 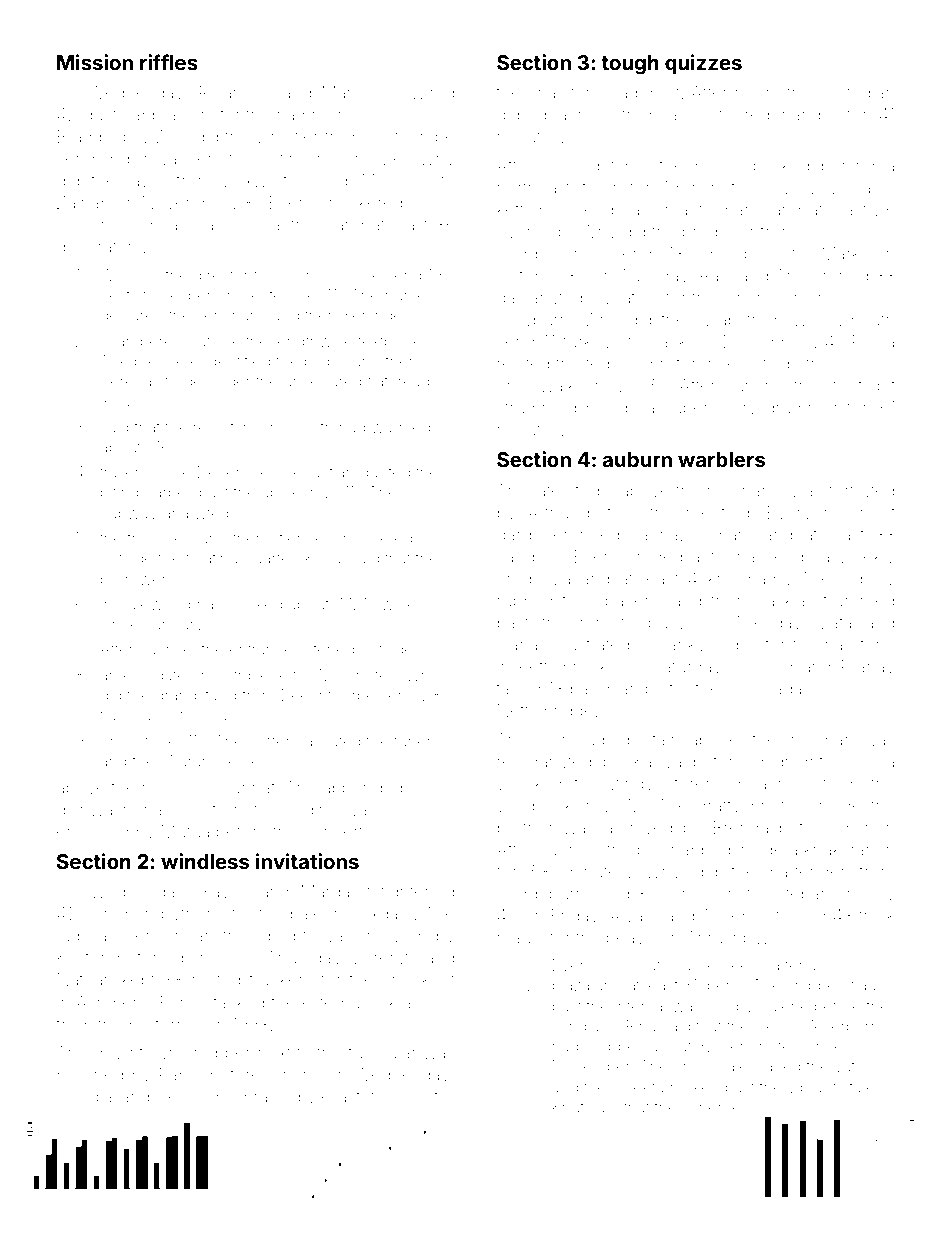 What do you see at coordinates (196, 1096) in the screenshot?
I see `Guillermo` at bounding box center [196, 1096].
